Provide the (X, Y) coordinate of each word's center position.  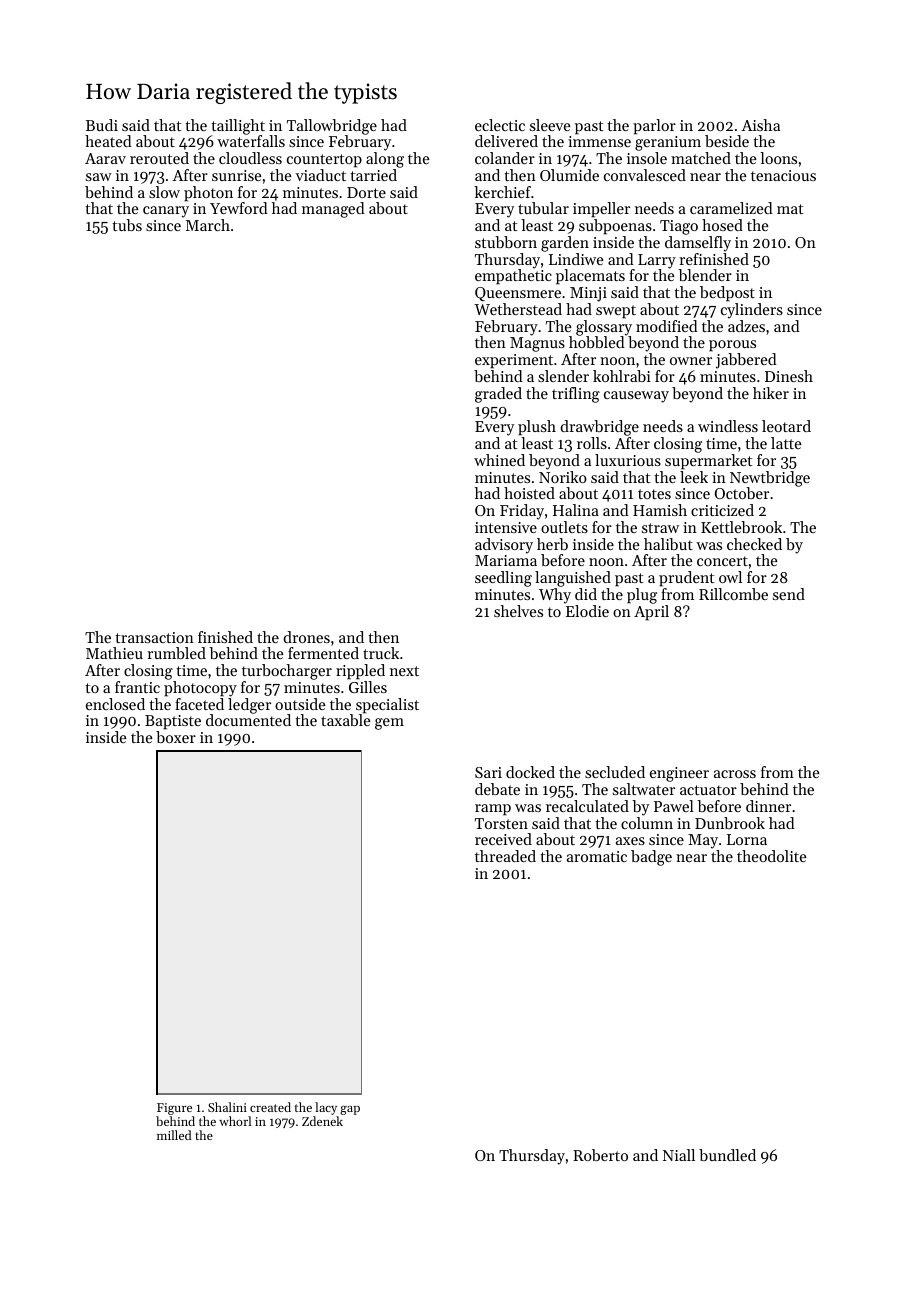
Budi (102, 125)
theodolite (771, 856)
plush (537, 428)
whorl (235, 1121)
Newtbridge (770, 479)
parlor (654, 127)
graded (498, 395)
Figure (174, 1109)
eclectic (500, 125)
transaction (154, 637)
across (735, 774)
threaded (505, 856)
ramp (493, 810)
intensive (506, 527)
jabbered (746, 361)
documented (248, 720)
